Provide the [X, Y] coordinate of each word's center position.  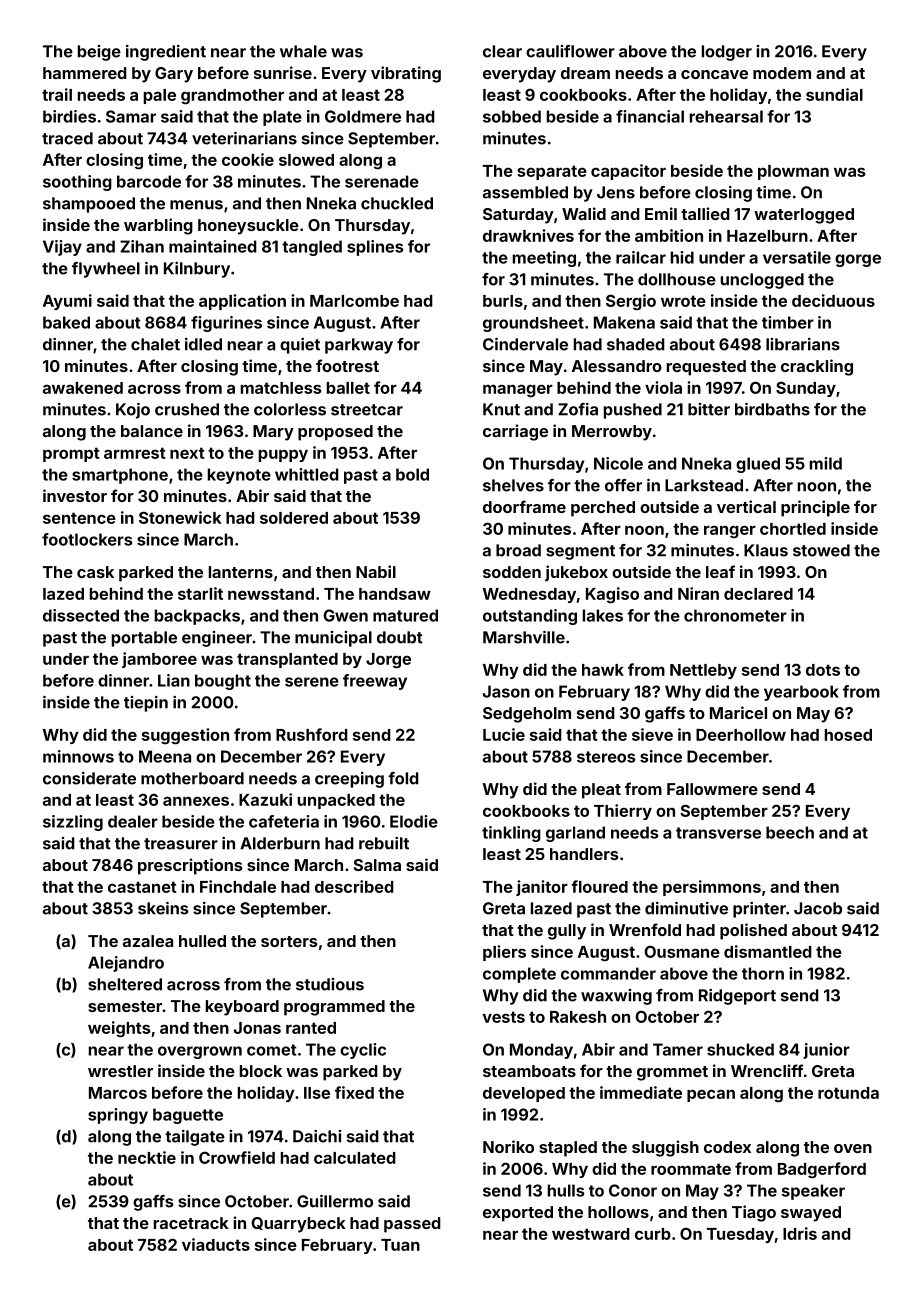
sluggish [665, 1148]
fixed [354, 1092]
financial [650, 116]
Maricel [738, 712]
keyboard [242, 1008]
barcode [149, 181]
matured [405, 615]
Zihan [142, 246]
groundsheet [533, 324]
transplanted [287, 660]
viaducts [216, 1244]
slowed [306, 160]
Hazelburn [767, 236]
